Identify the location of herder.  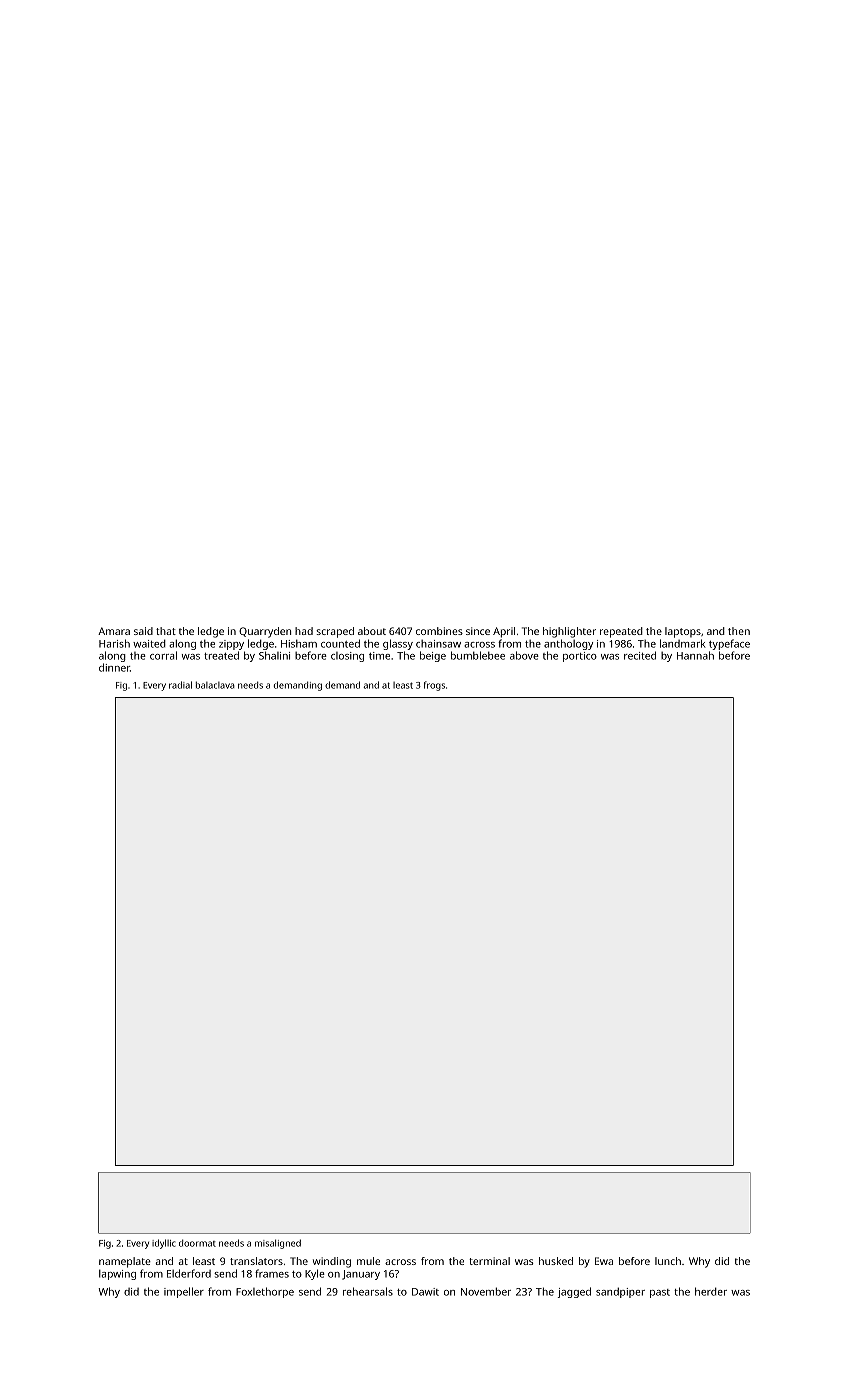
(711, 1291).
